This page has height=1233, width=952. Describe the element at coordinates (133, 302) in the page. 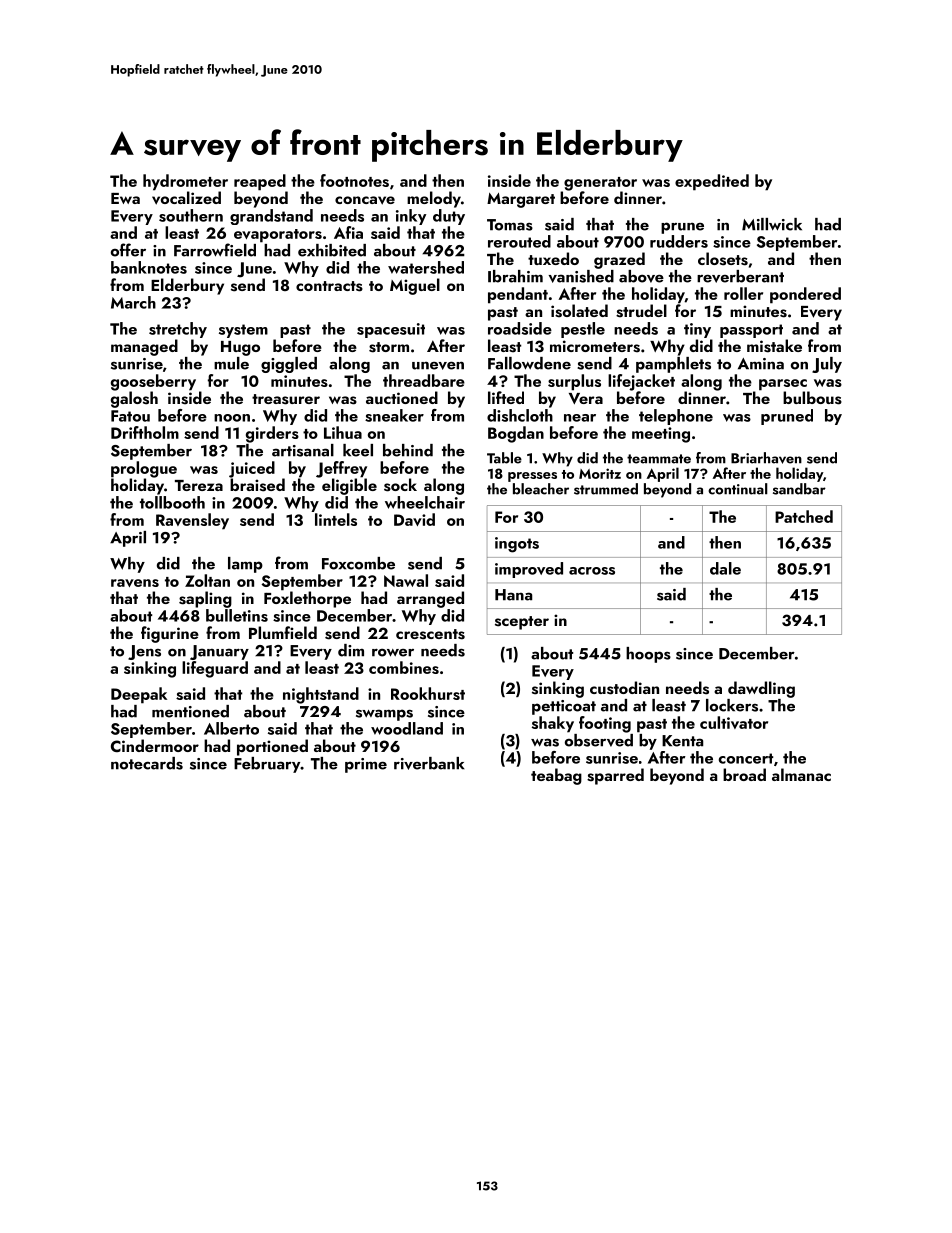

I see `March` at that location.
